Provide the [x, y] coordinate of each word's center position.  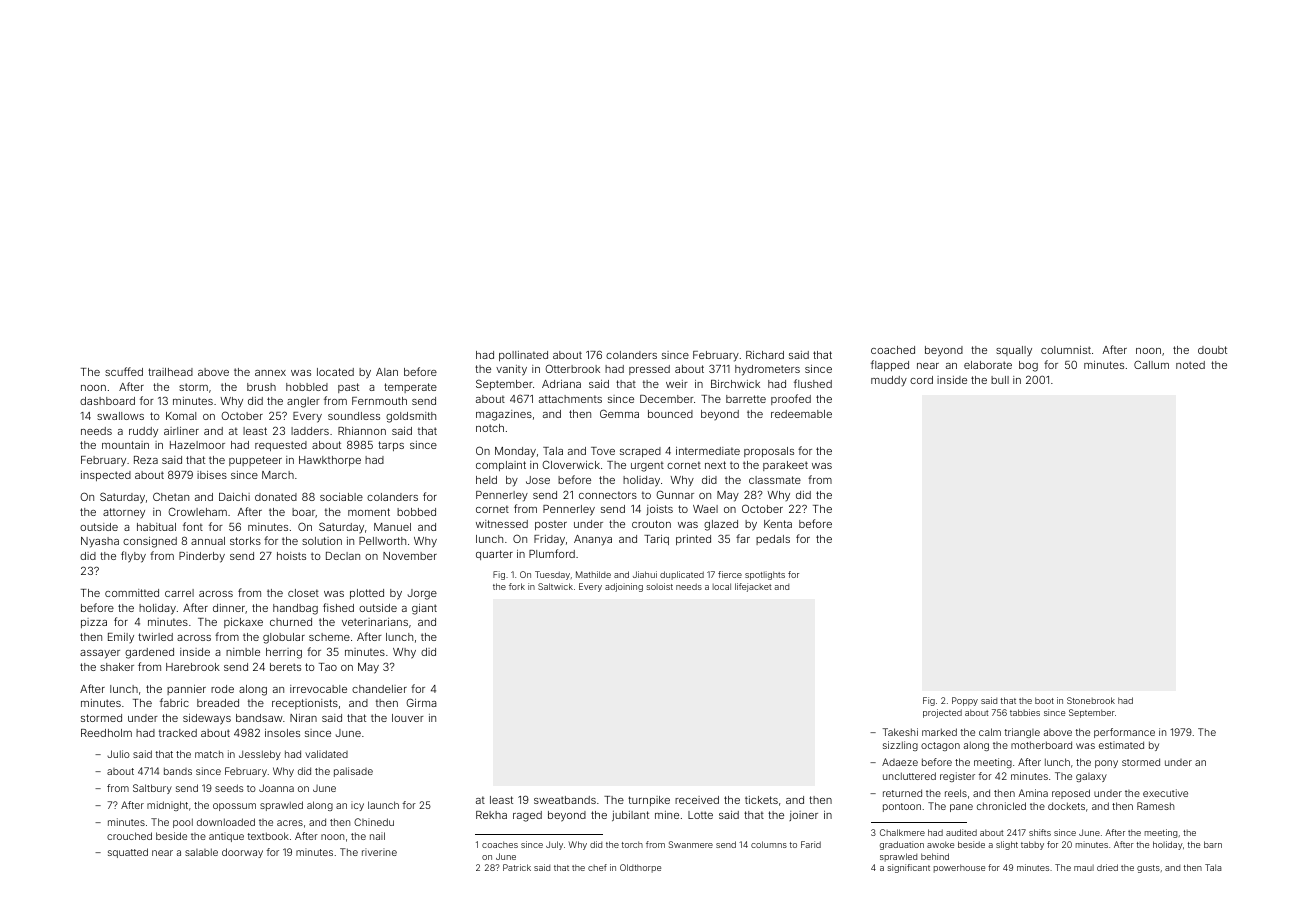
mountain [125, 445]
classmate [775, 480]
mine [667, 815]
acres [290, 823]
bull [1000, 380]
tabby [1032, 845]
